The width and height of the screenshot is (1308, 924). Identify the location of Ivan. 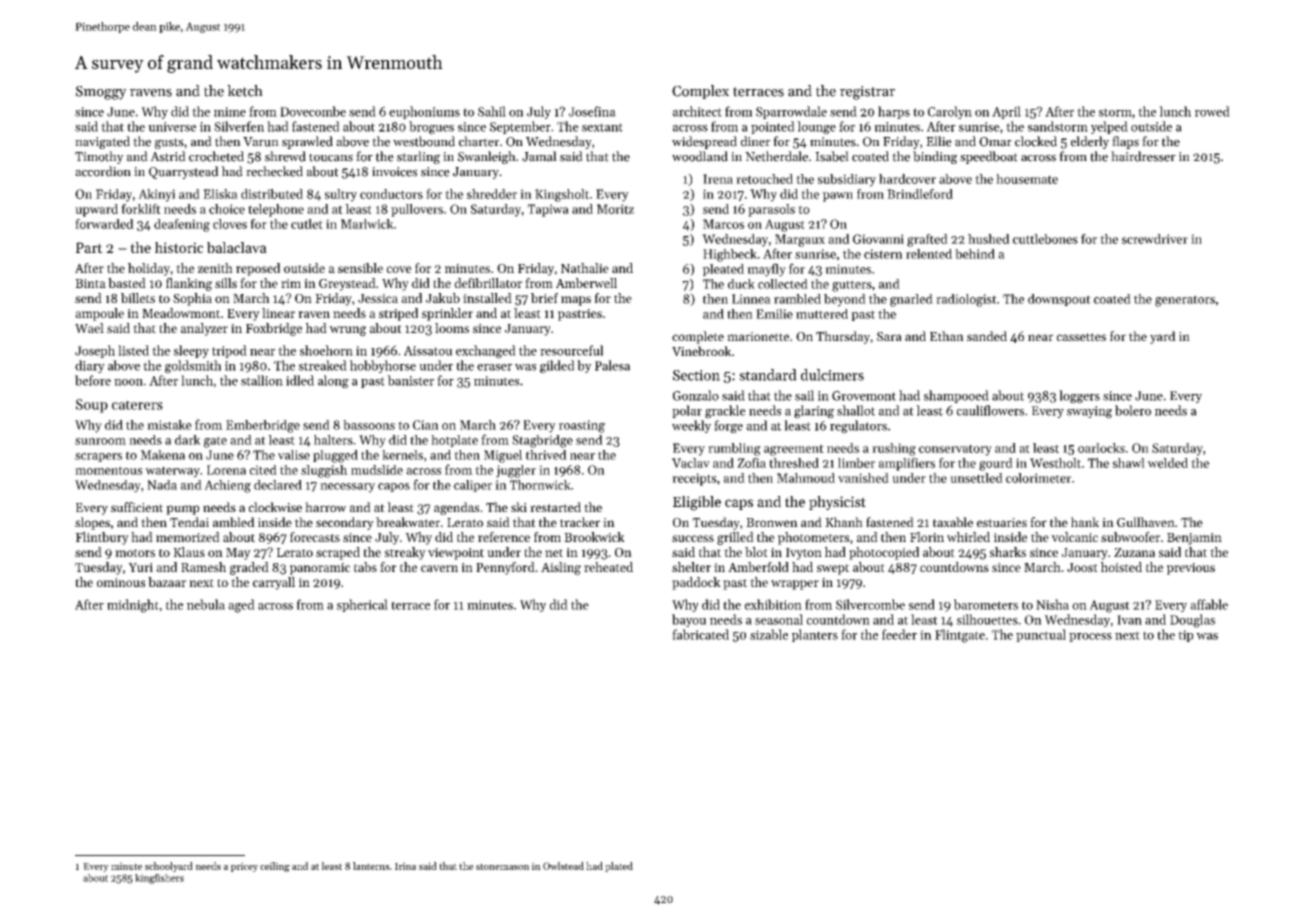
(1129, 620).
